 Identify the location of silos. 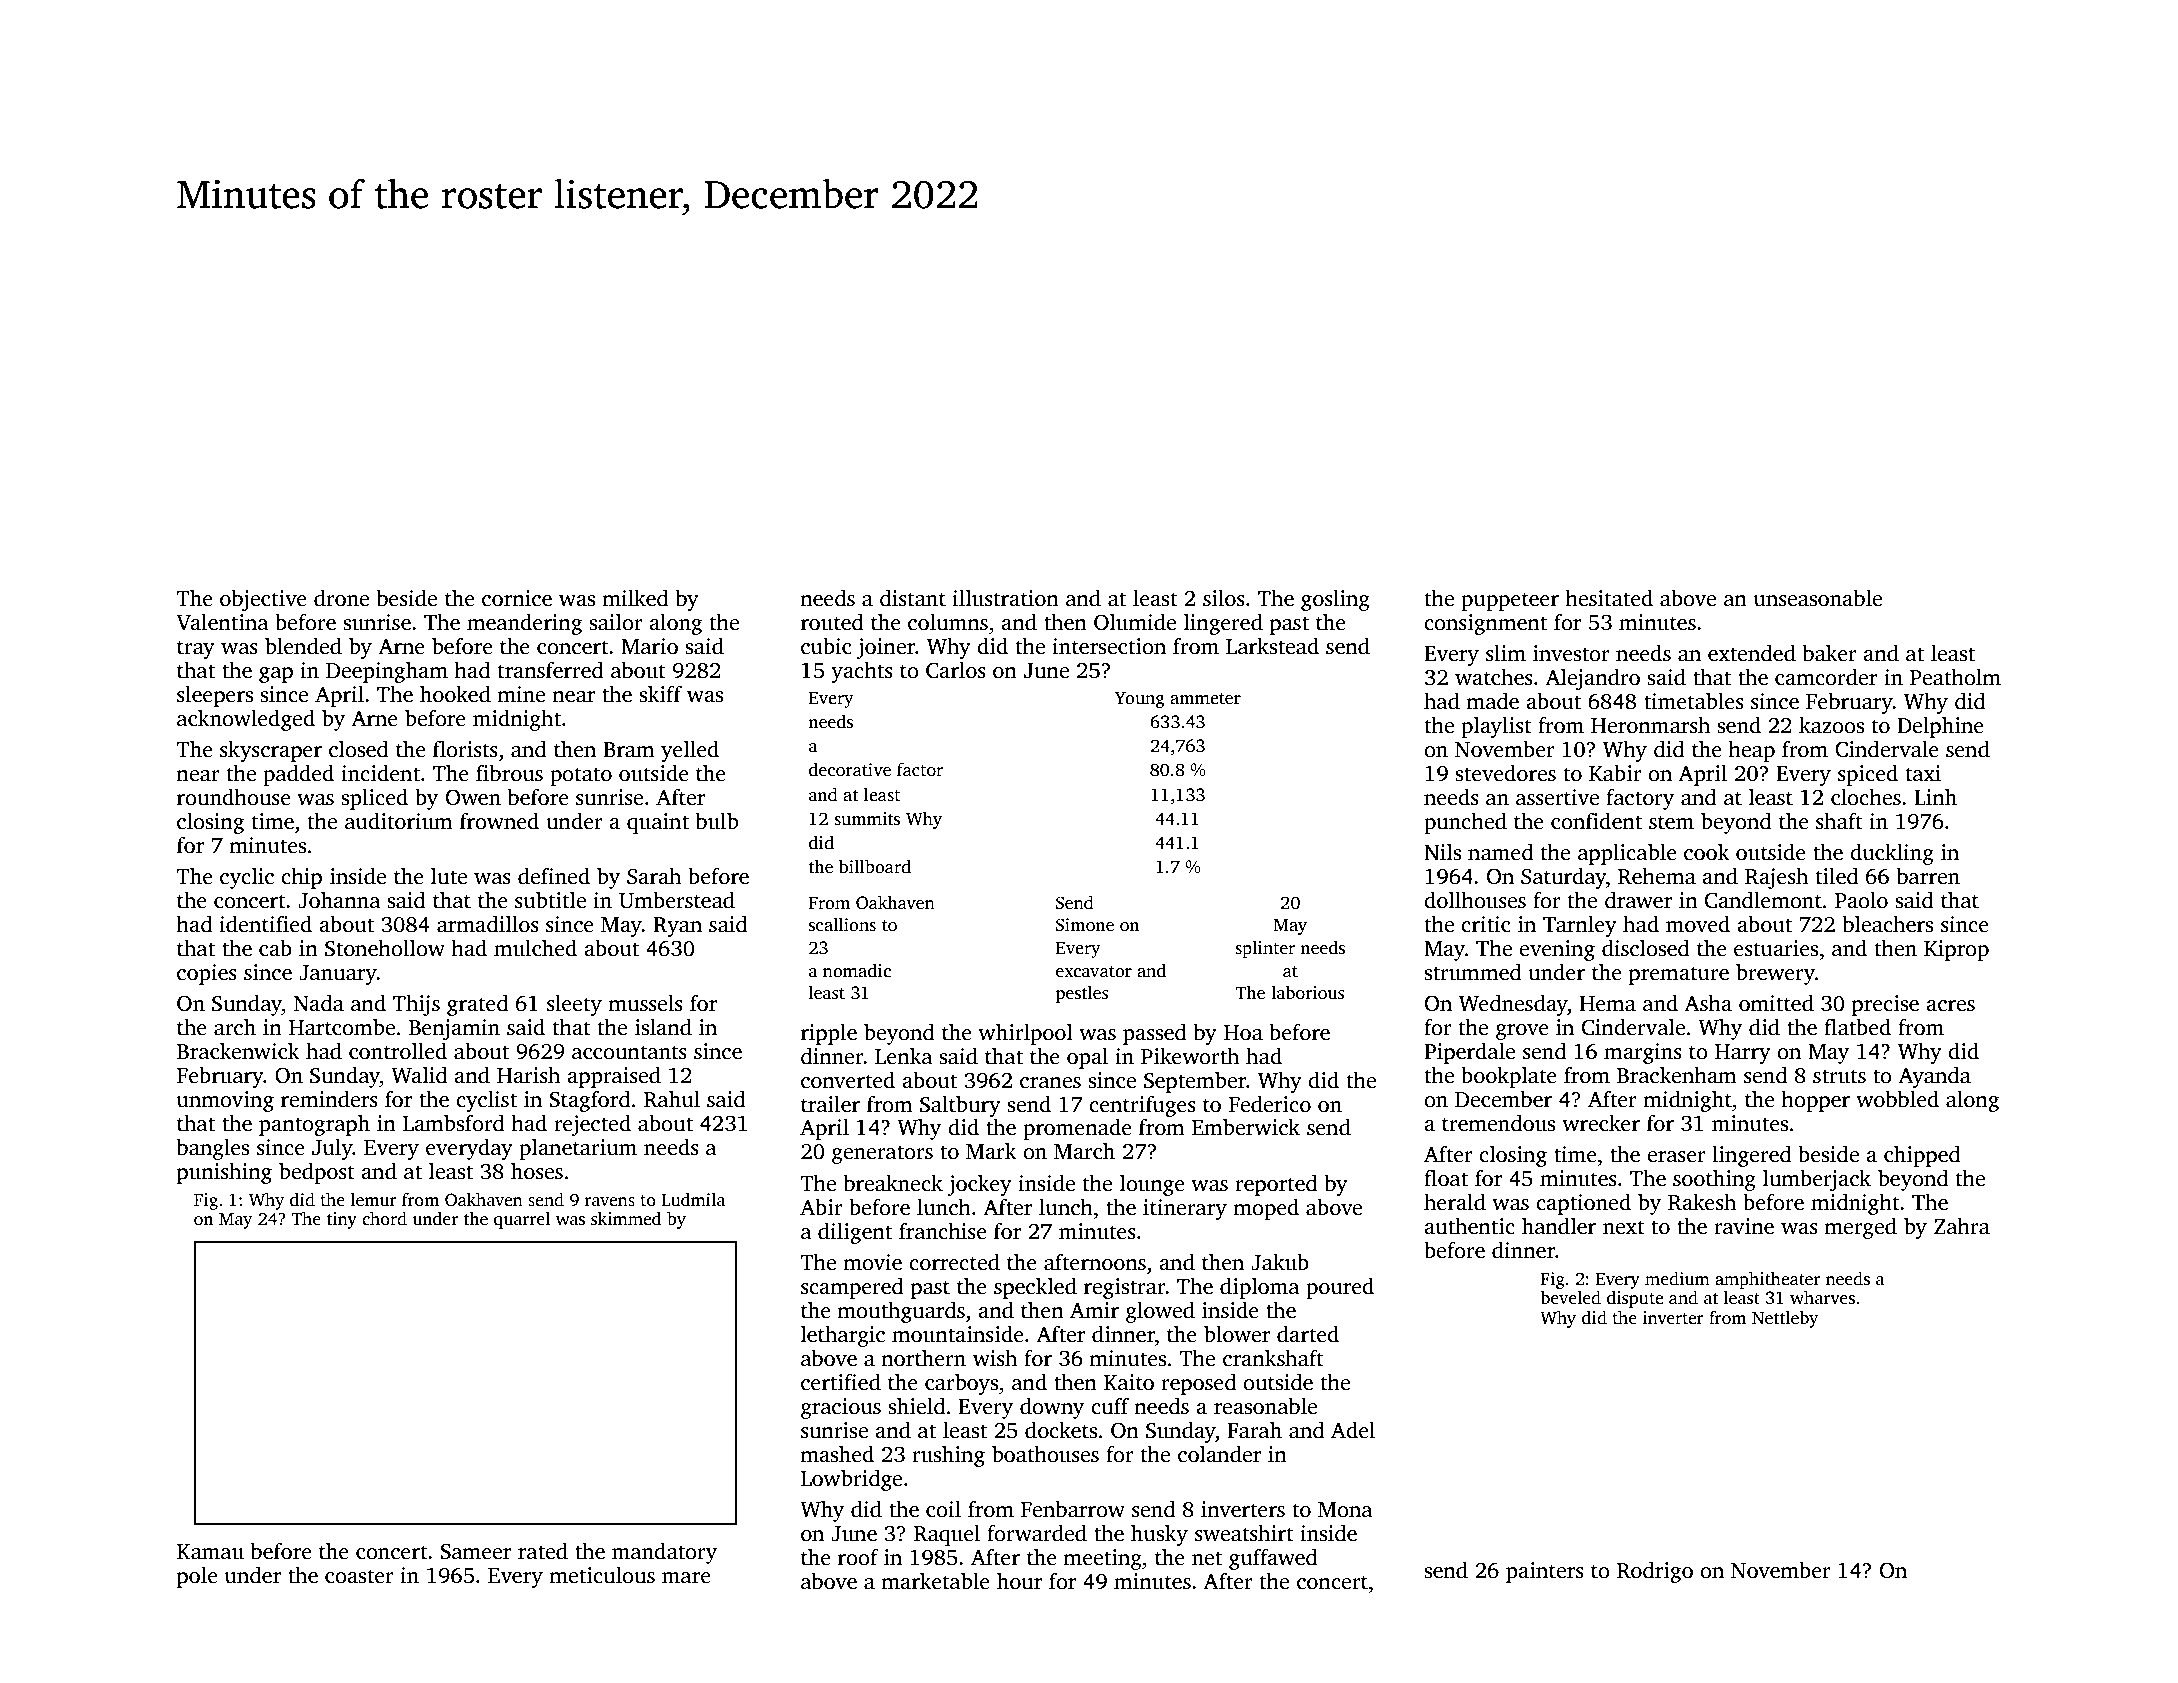
(1224, 598).
